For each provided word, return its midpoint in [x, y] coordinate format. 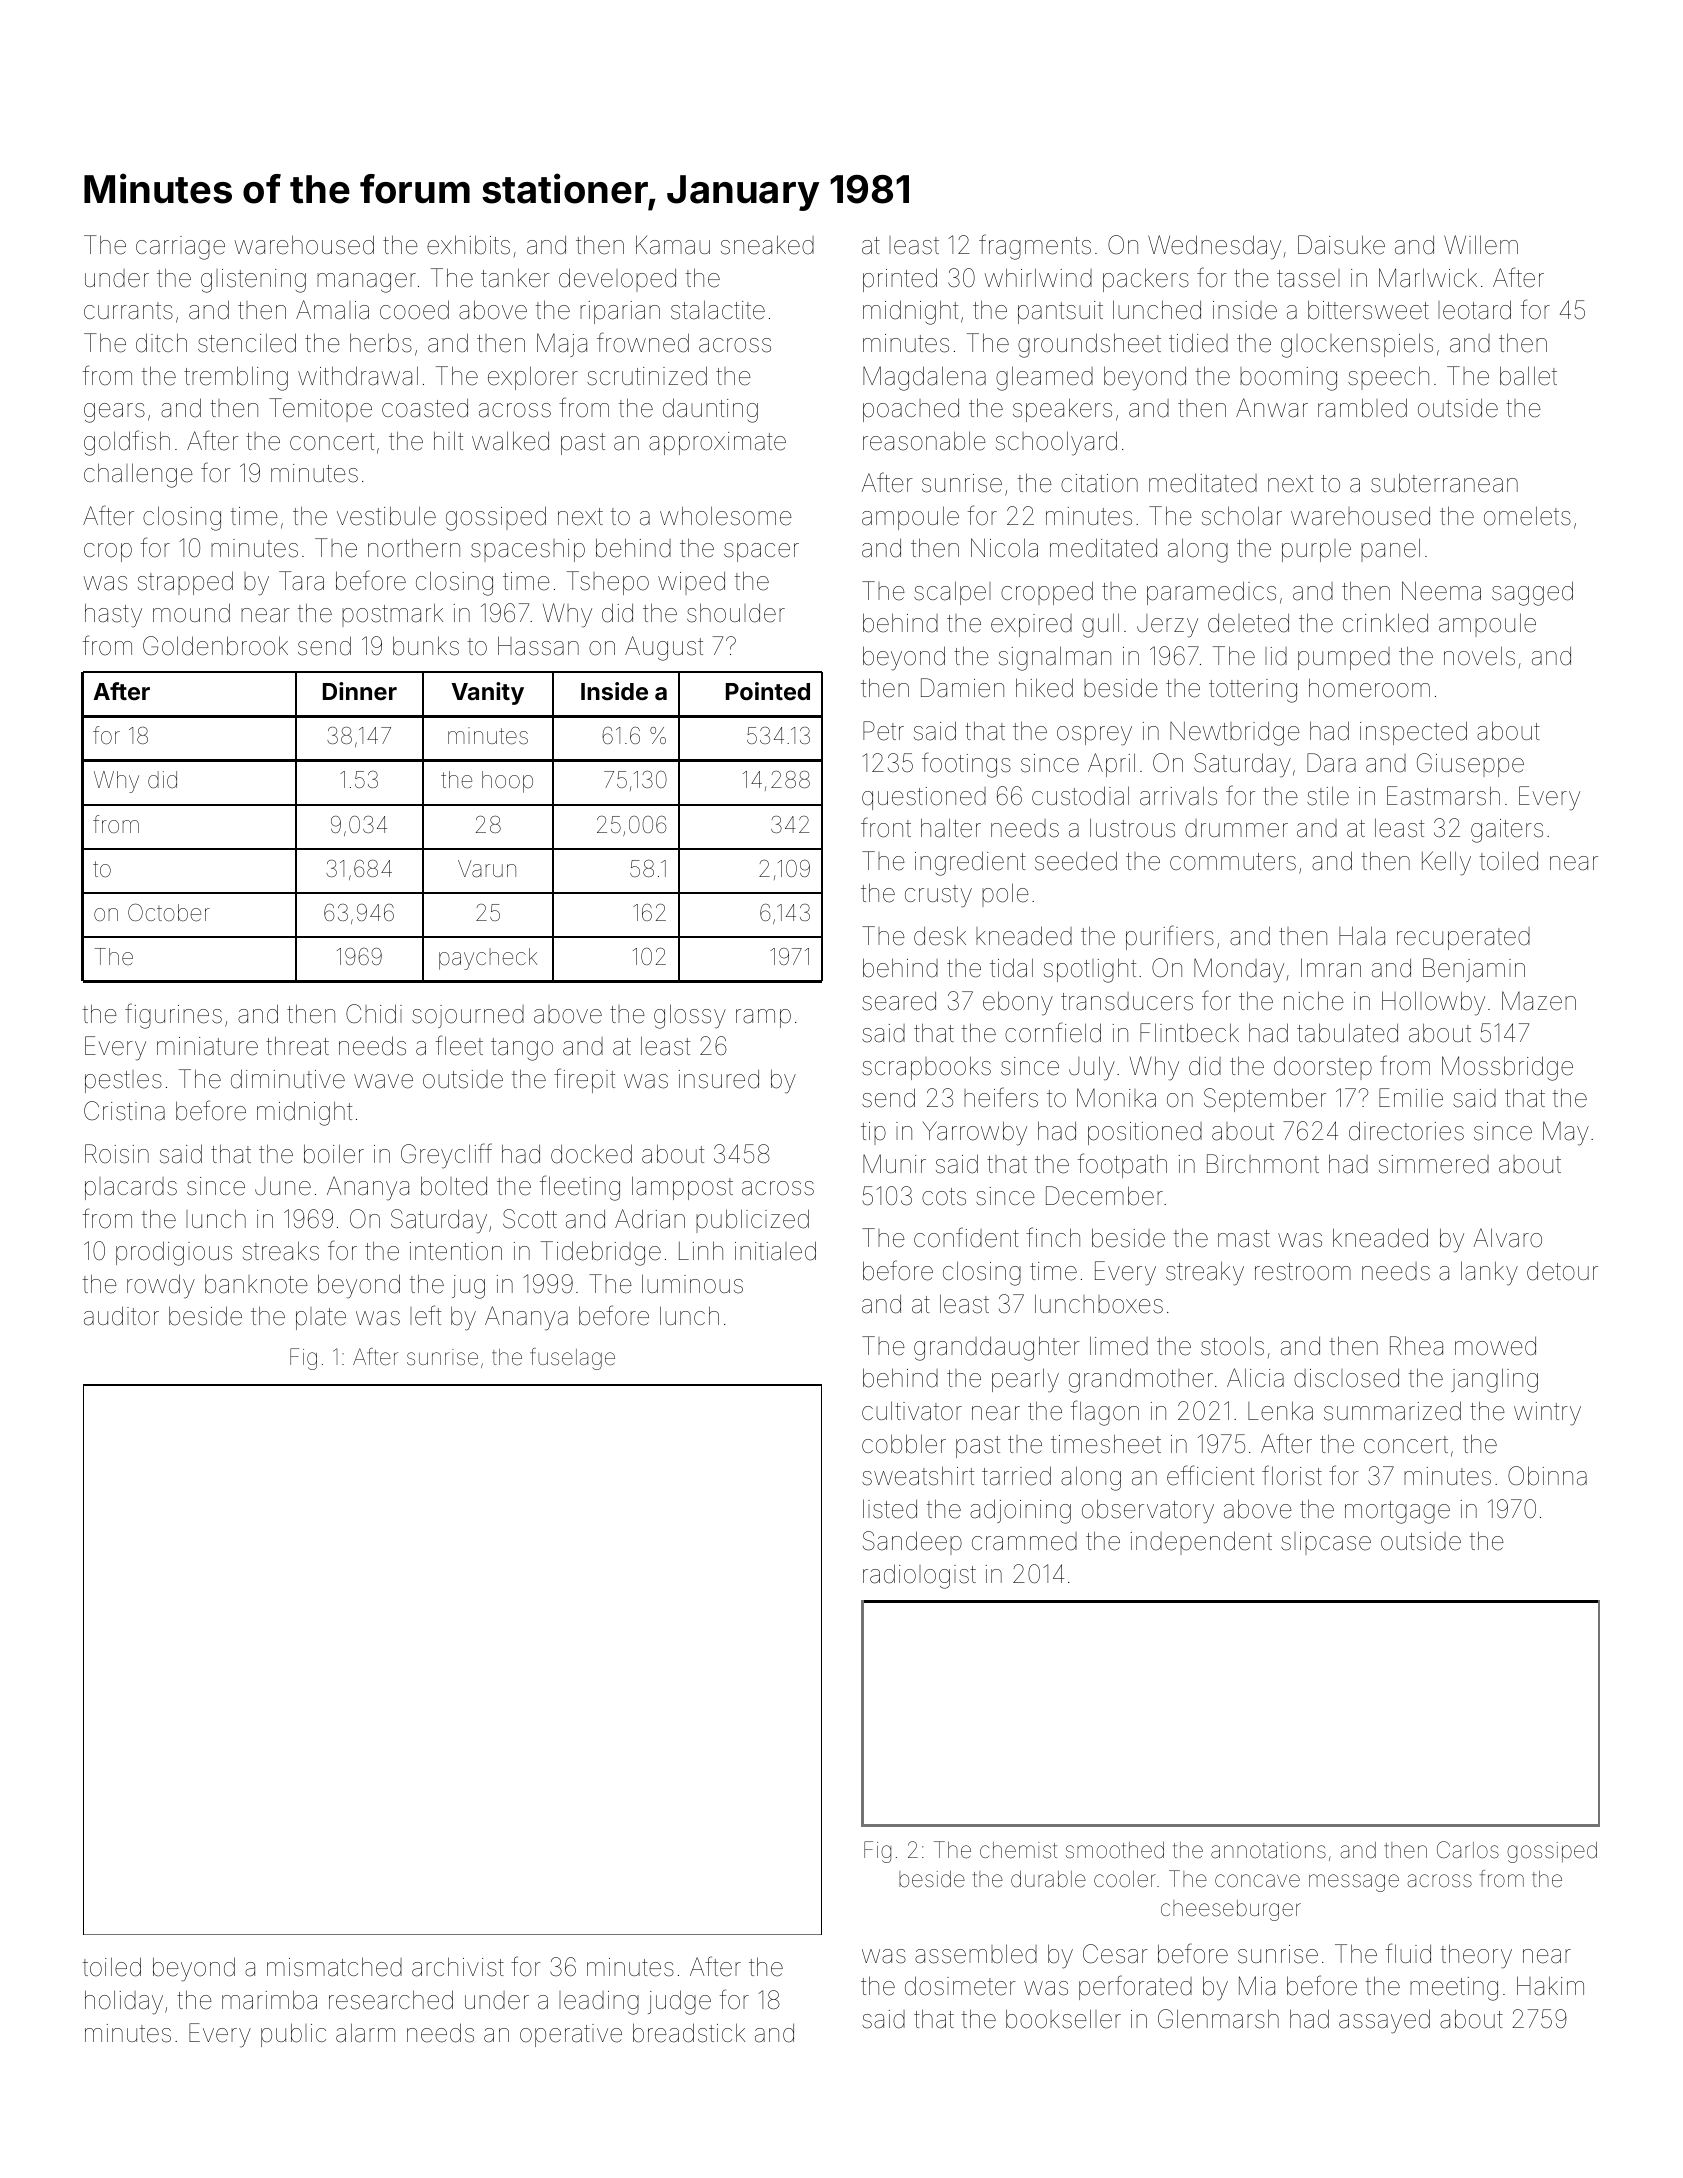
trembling [236, 378]
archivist [458, 1967]
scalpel [952, 593]
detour [1562, 1271]
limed [1119, 1346]
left [425, 1315]
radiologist [919, 1576]
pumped [1344, 658]
